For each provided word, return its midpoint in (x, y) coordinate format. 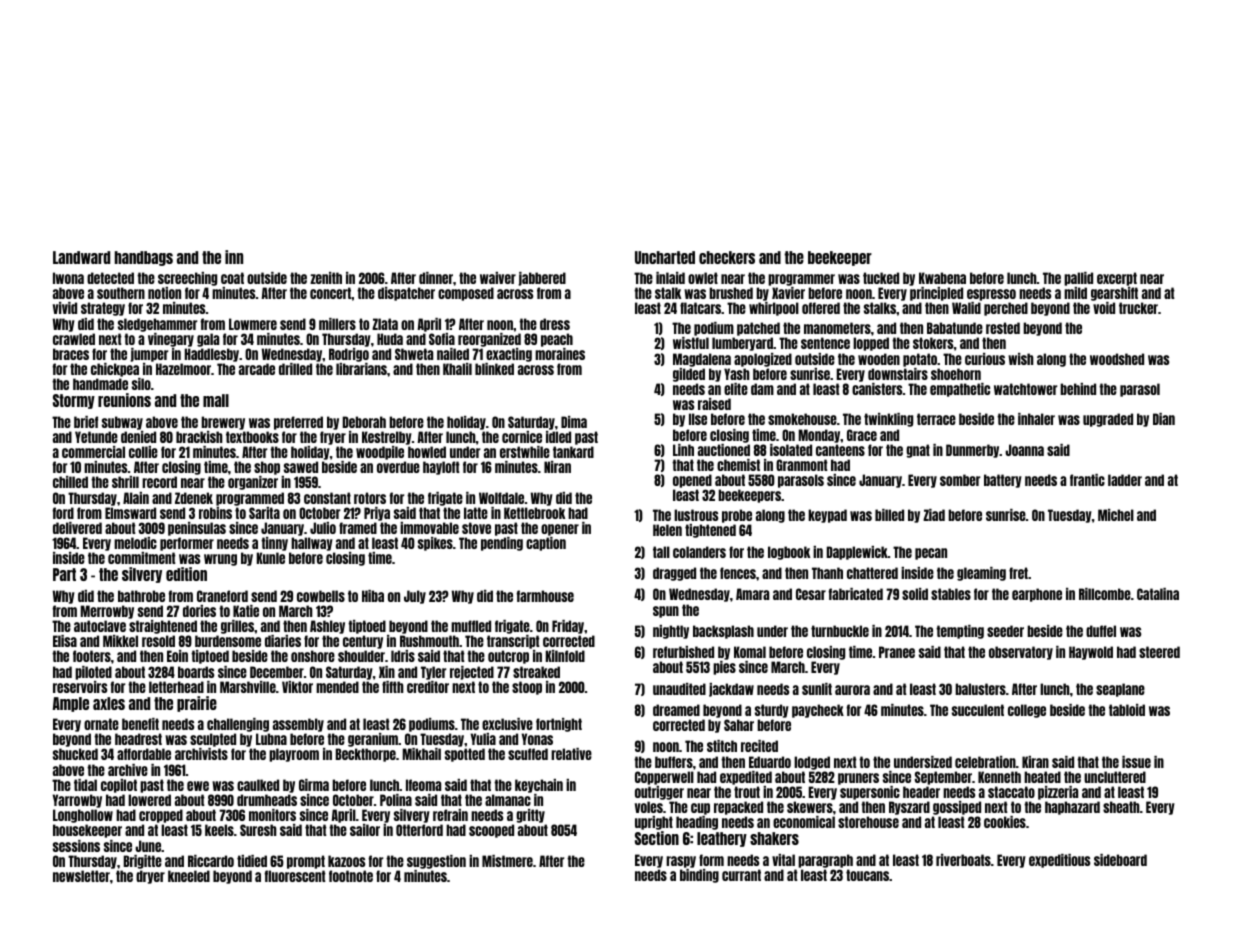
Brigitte (143, 862)
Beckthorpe (366, 755)
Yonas (537, 739)
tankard (573, 452)
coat (232, 278)
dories (199, 611)
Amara (752, 594)
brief (86, 422)
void (1104, 308)
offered (821, 308)
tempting (960, 632)
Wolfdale (501, 498)
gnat (918, 451)
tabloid (1127, 710)
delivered (77, 528)
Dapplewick (857, 553)
